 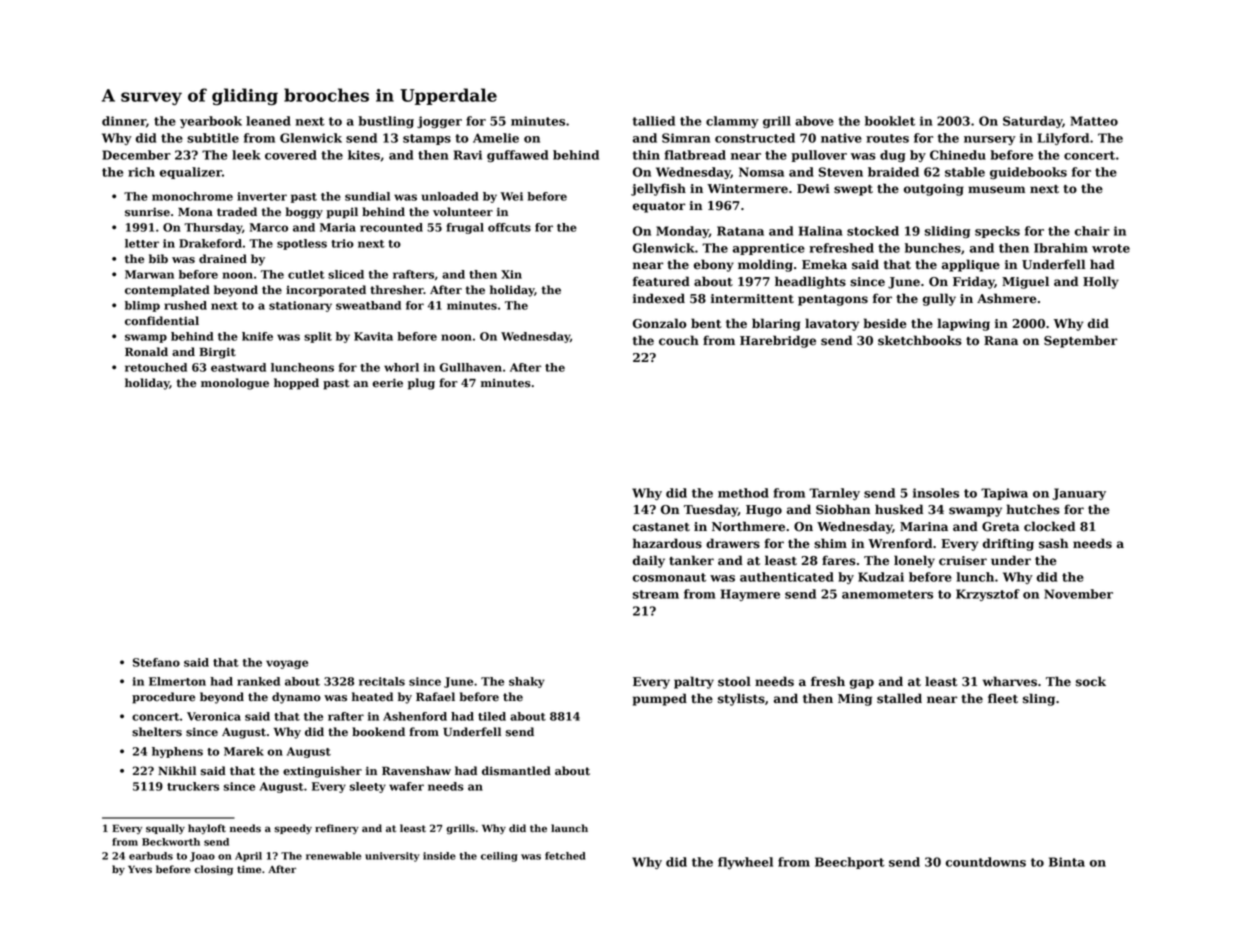 I want to click on wrote, so click(x=1111, y=248).
